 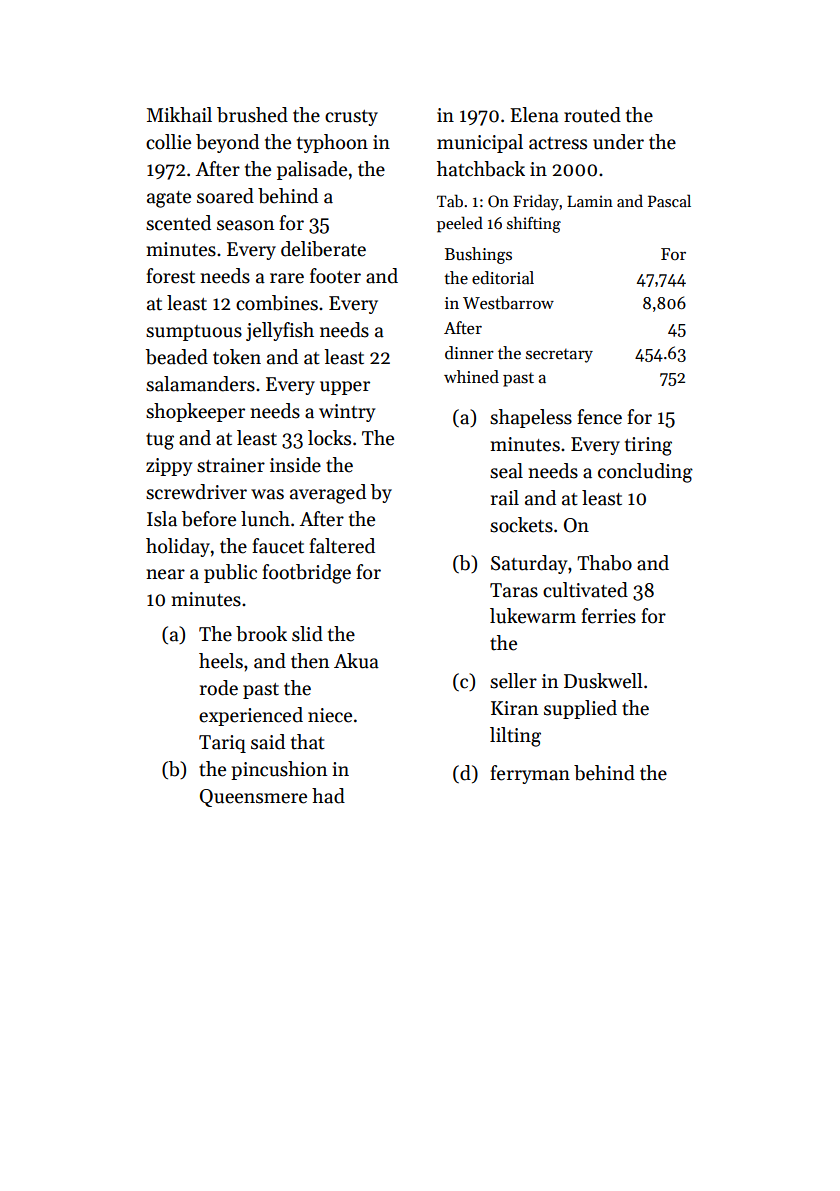 What do you see at coordinates (252, 115) in the image?
I see `brushed` at bounding box center [252, 115].
